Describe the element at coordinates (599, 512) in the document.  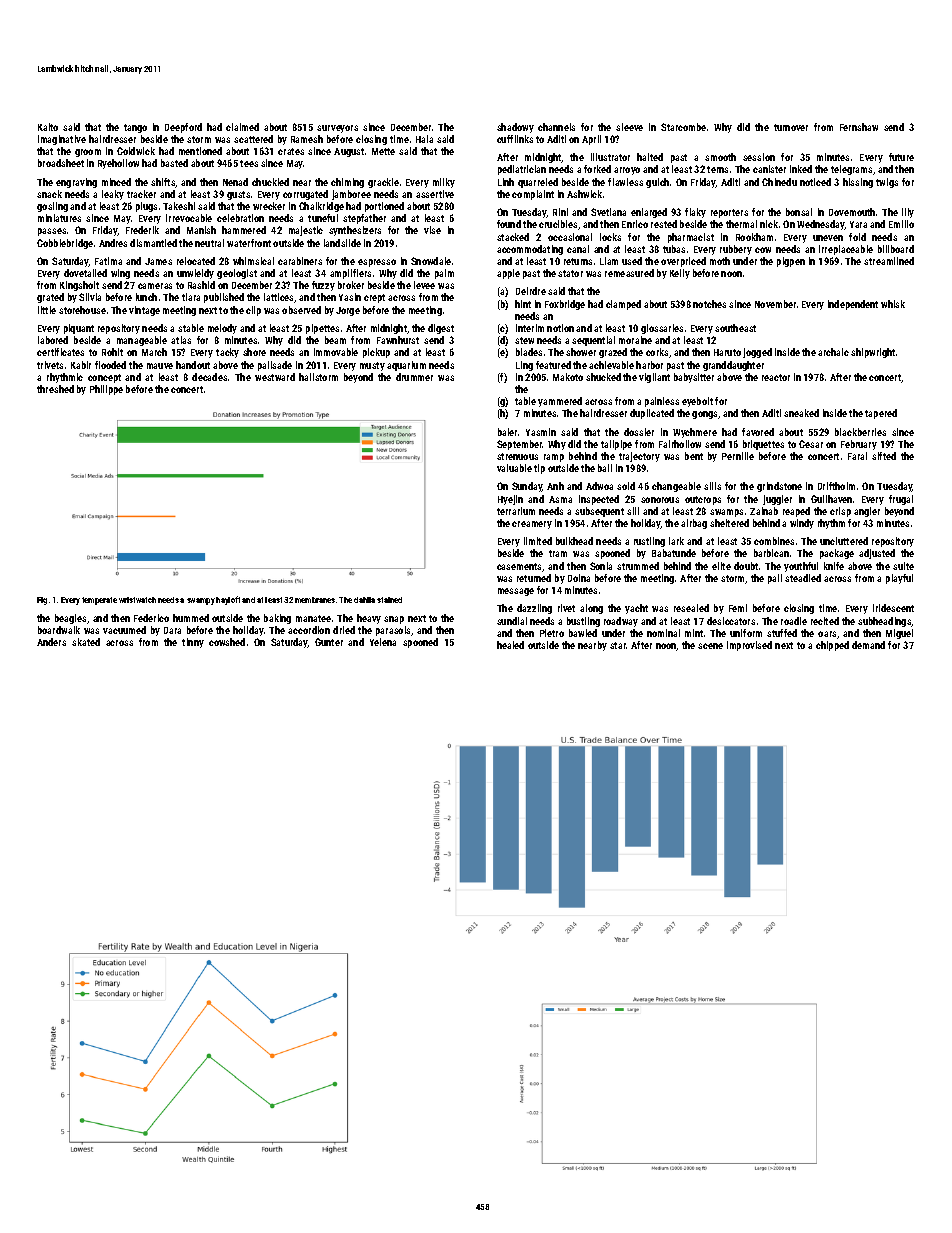
I see `subsequent` at that location.
